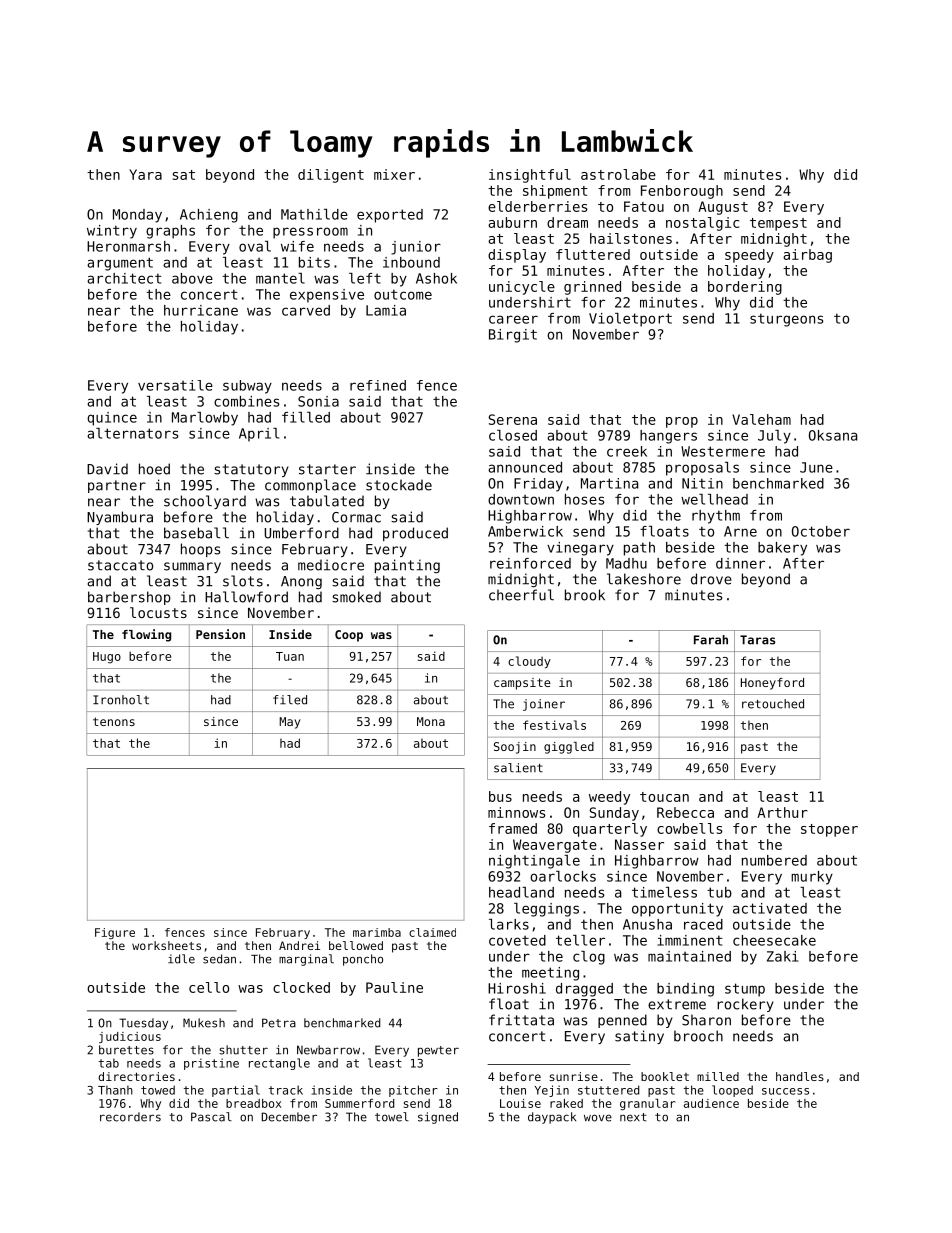 Image resolution: width=952 pixels, height=1233 pixels. I want to click on tenons, so click(114, 721).
